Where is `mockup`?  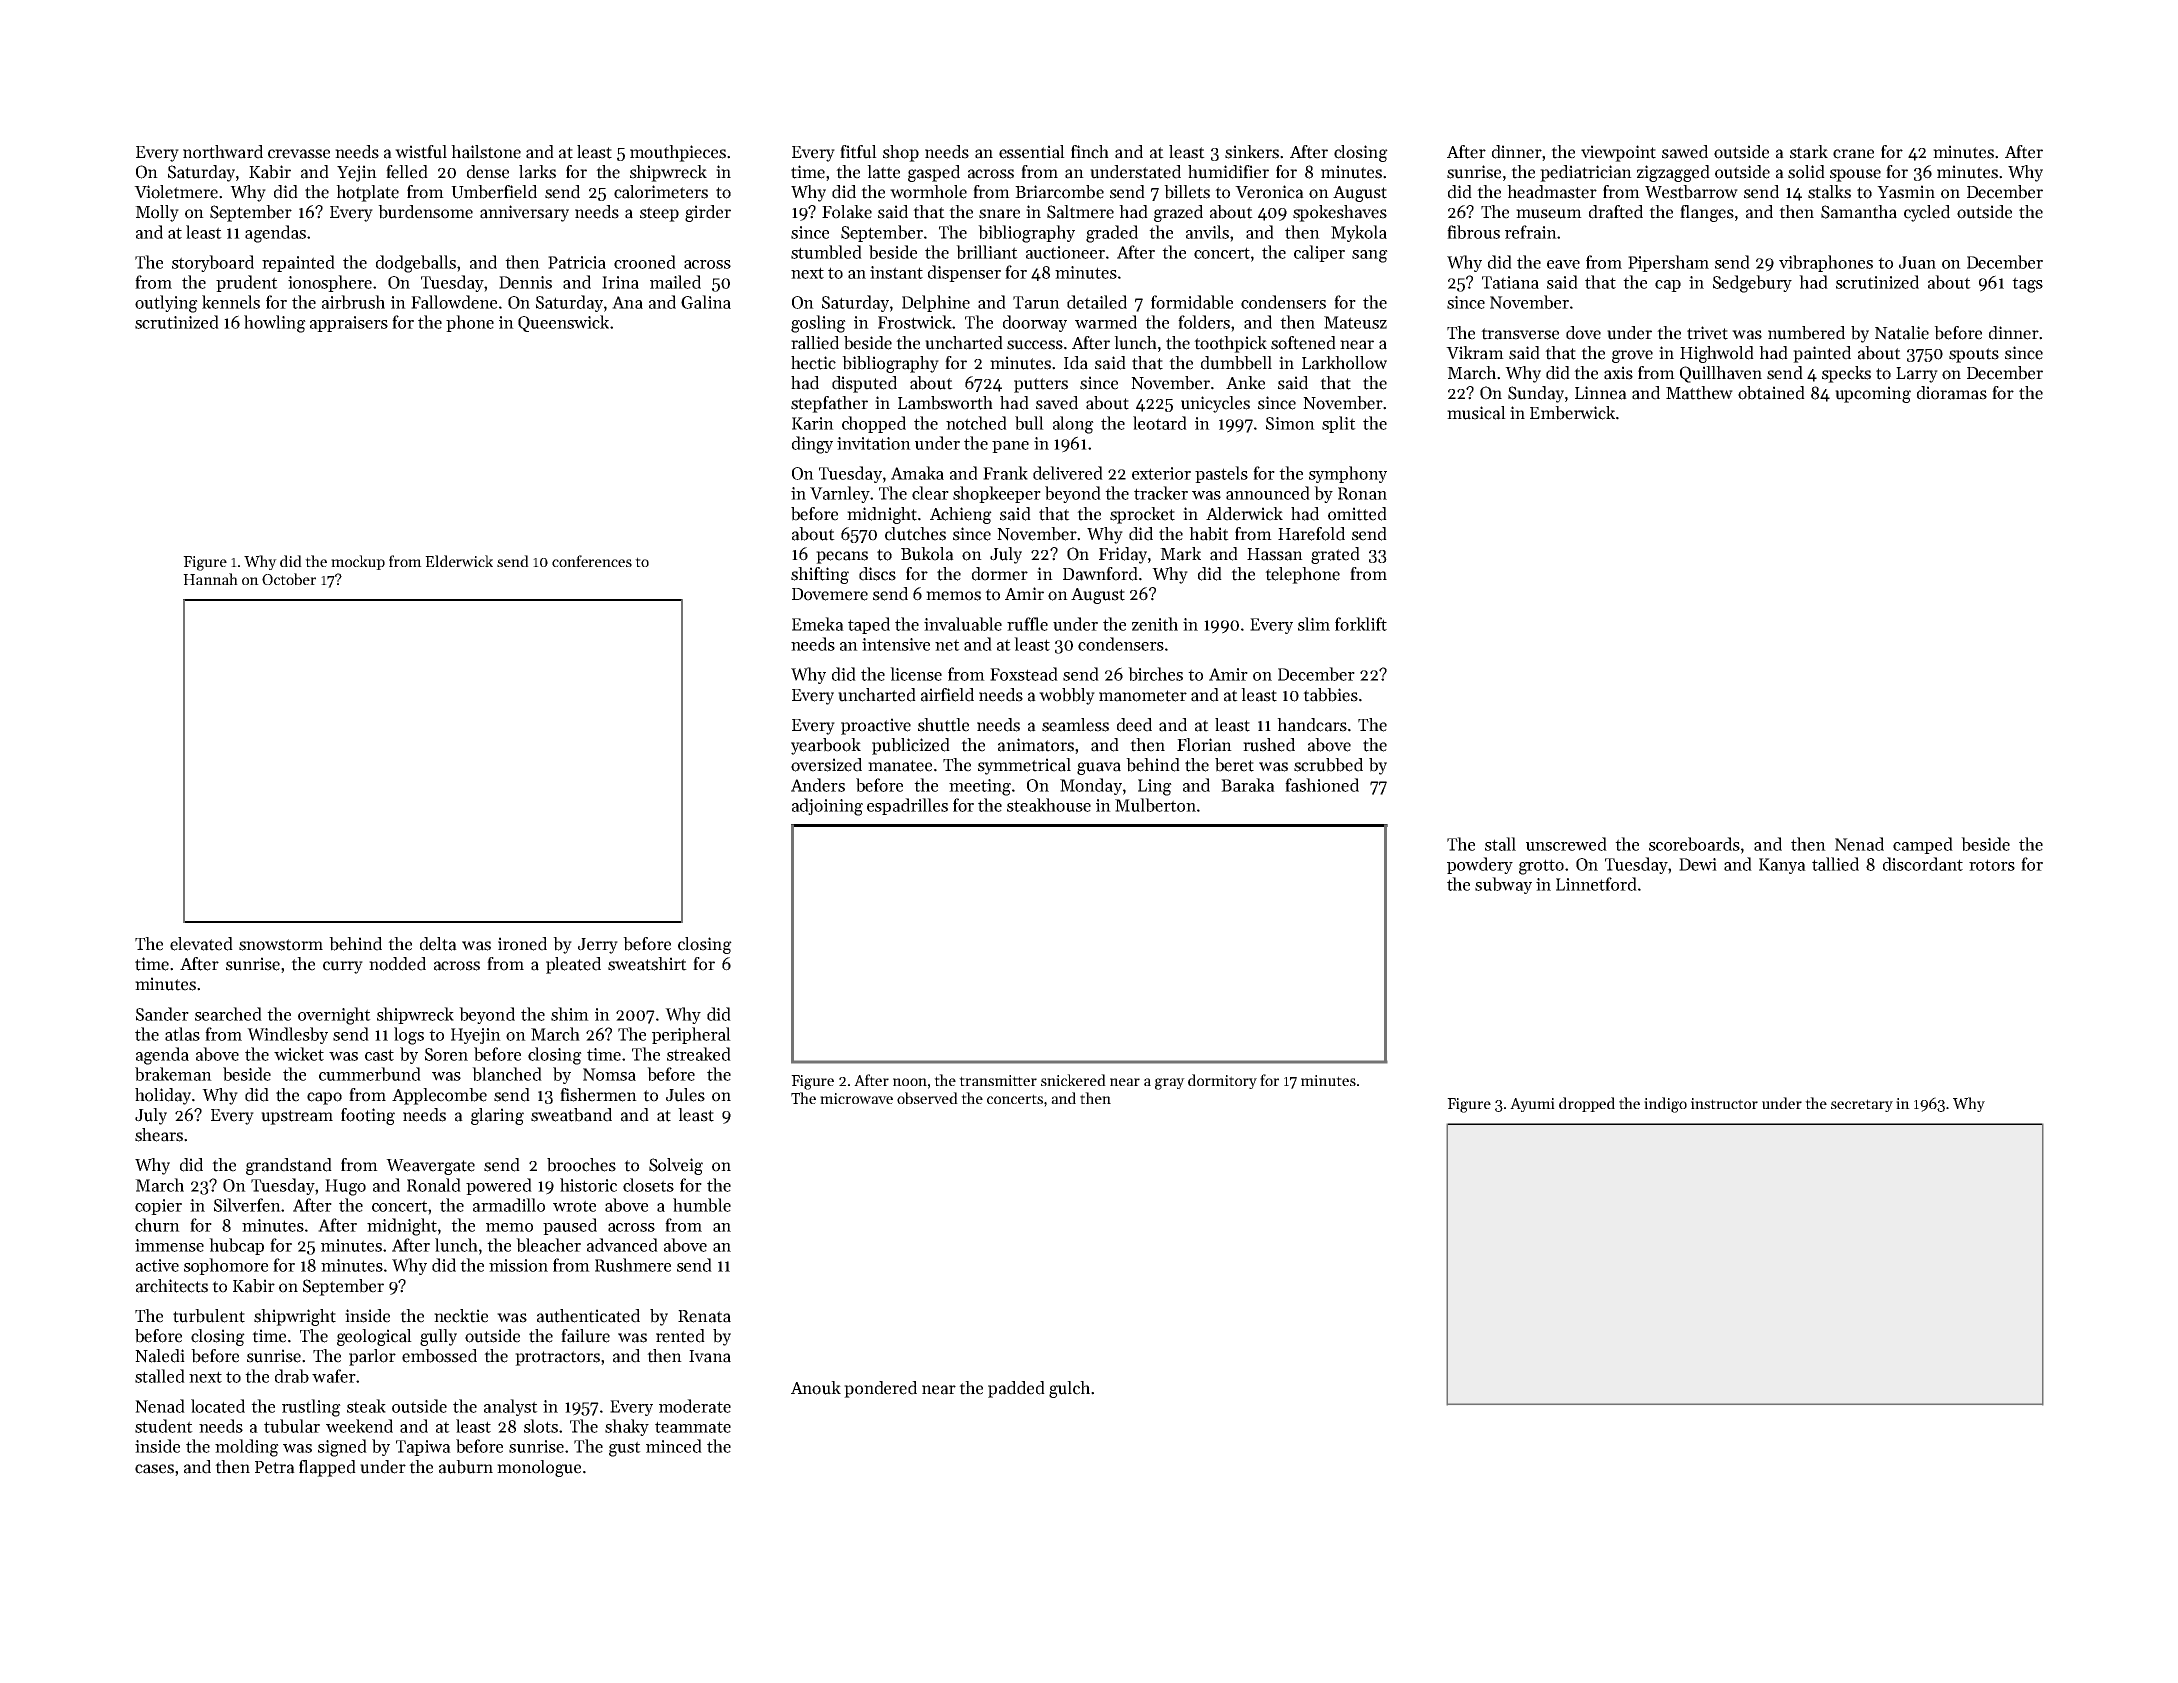 mockup is located at coordinates (358, 562).
